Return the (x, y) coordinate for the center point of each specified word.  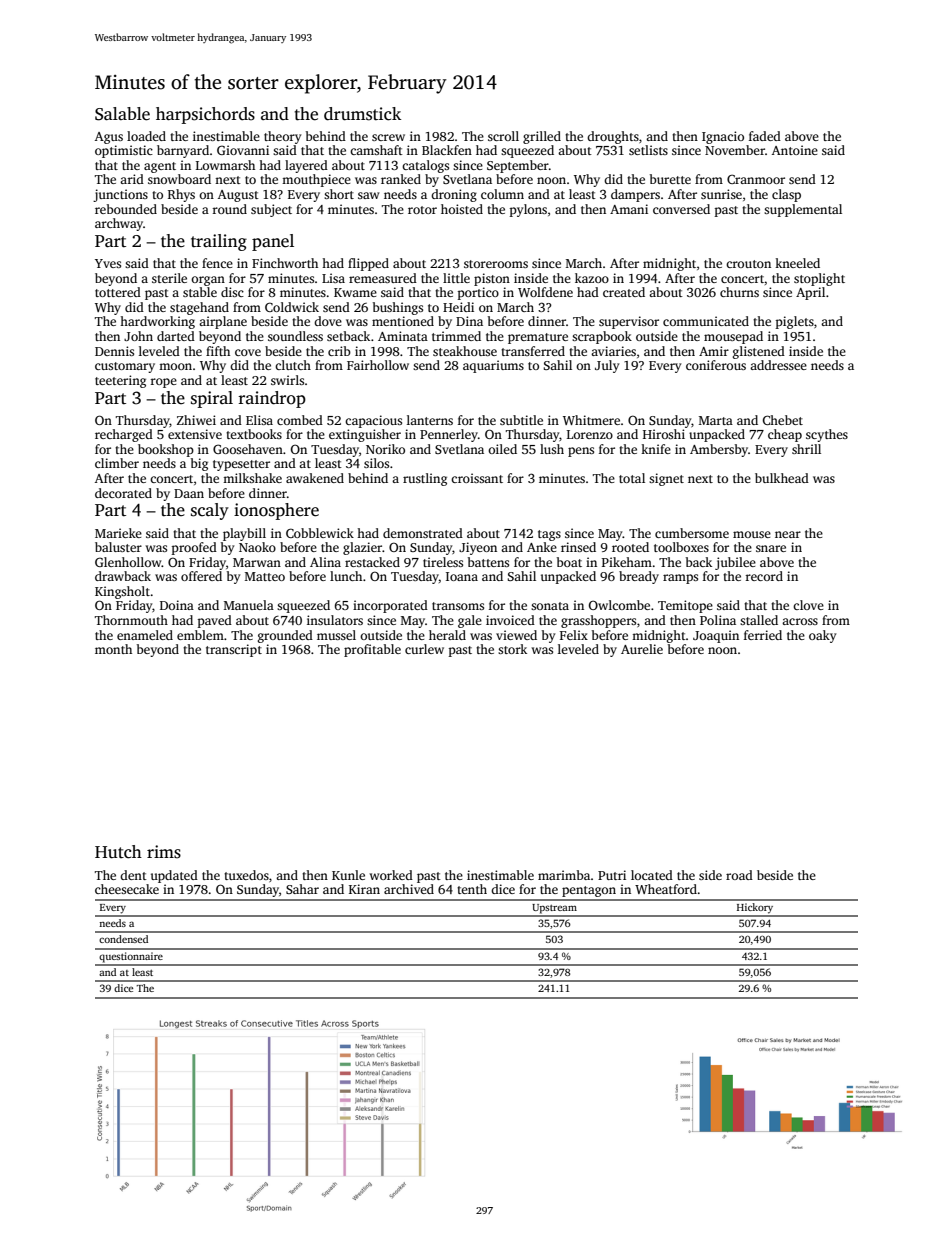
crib (339, 351)
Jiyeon (478, 548)
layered (306, 166)
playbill (244, 534)
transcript (234, 650)
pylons (528, 210)
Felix (574, 635)
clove (808, 605)
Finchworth (285, 263)
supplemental (803, 210)
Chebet (783, 420)
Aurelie (642, 649)
